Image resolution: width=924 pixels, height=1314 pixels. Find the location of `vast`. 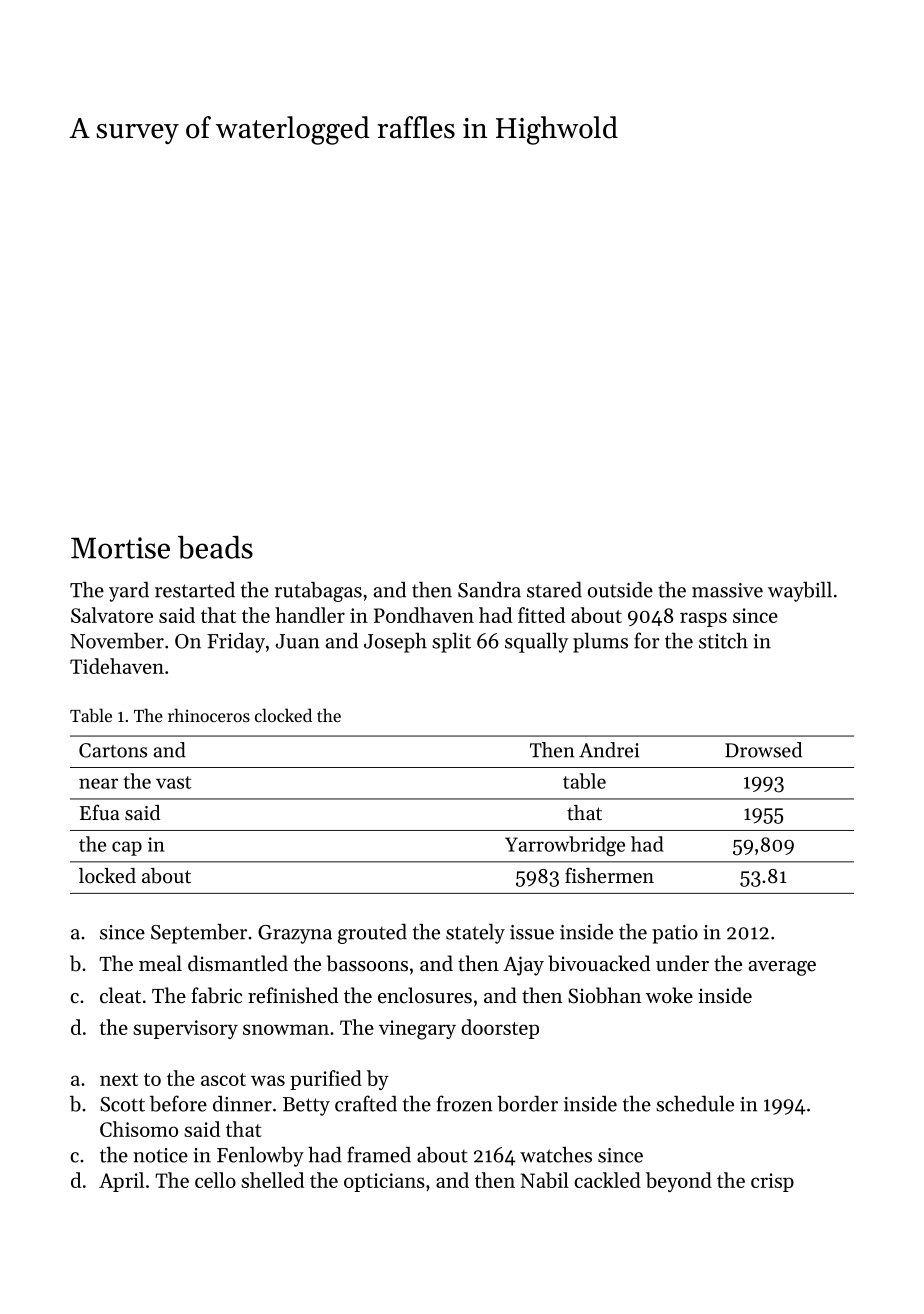

vast is located at coordinates (174, 782).
